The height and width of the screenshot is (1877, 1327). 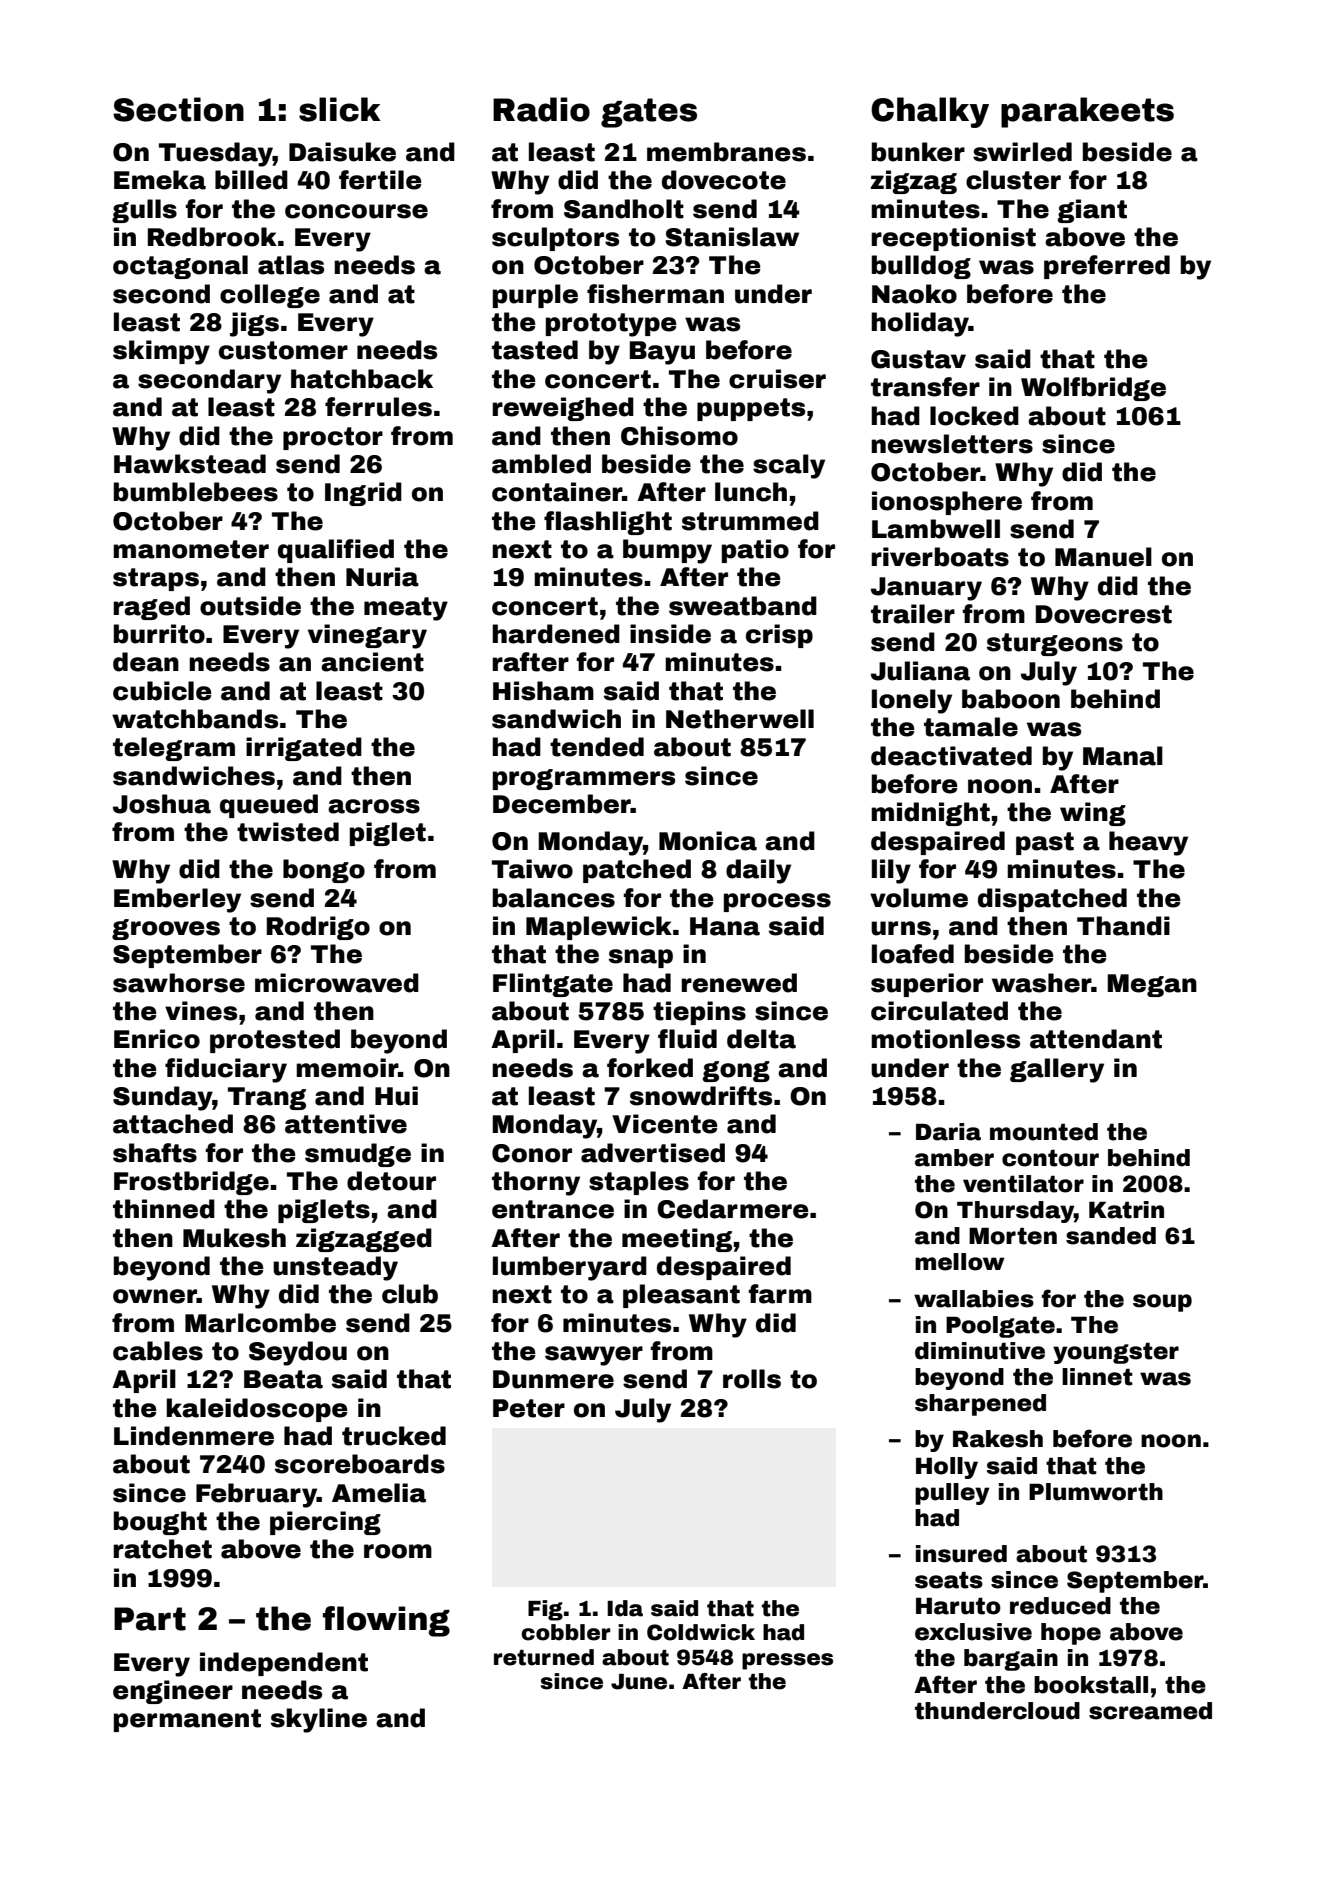 I want to click on cables, so click(x=158, y=1351).
